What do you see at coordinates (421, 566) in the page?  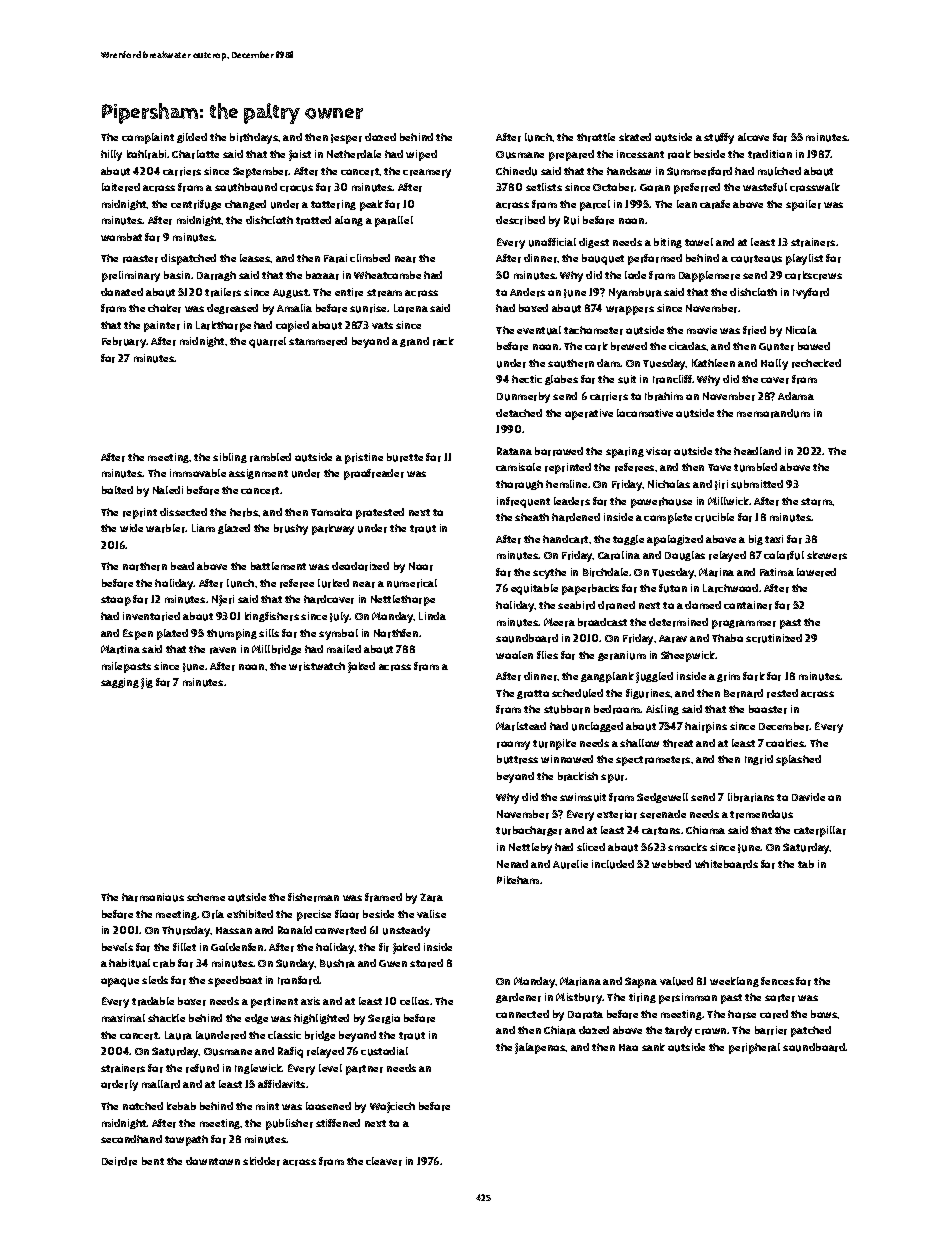 I see `Noor` at bounding box center [421, 566].
